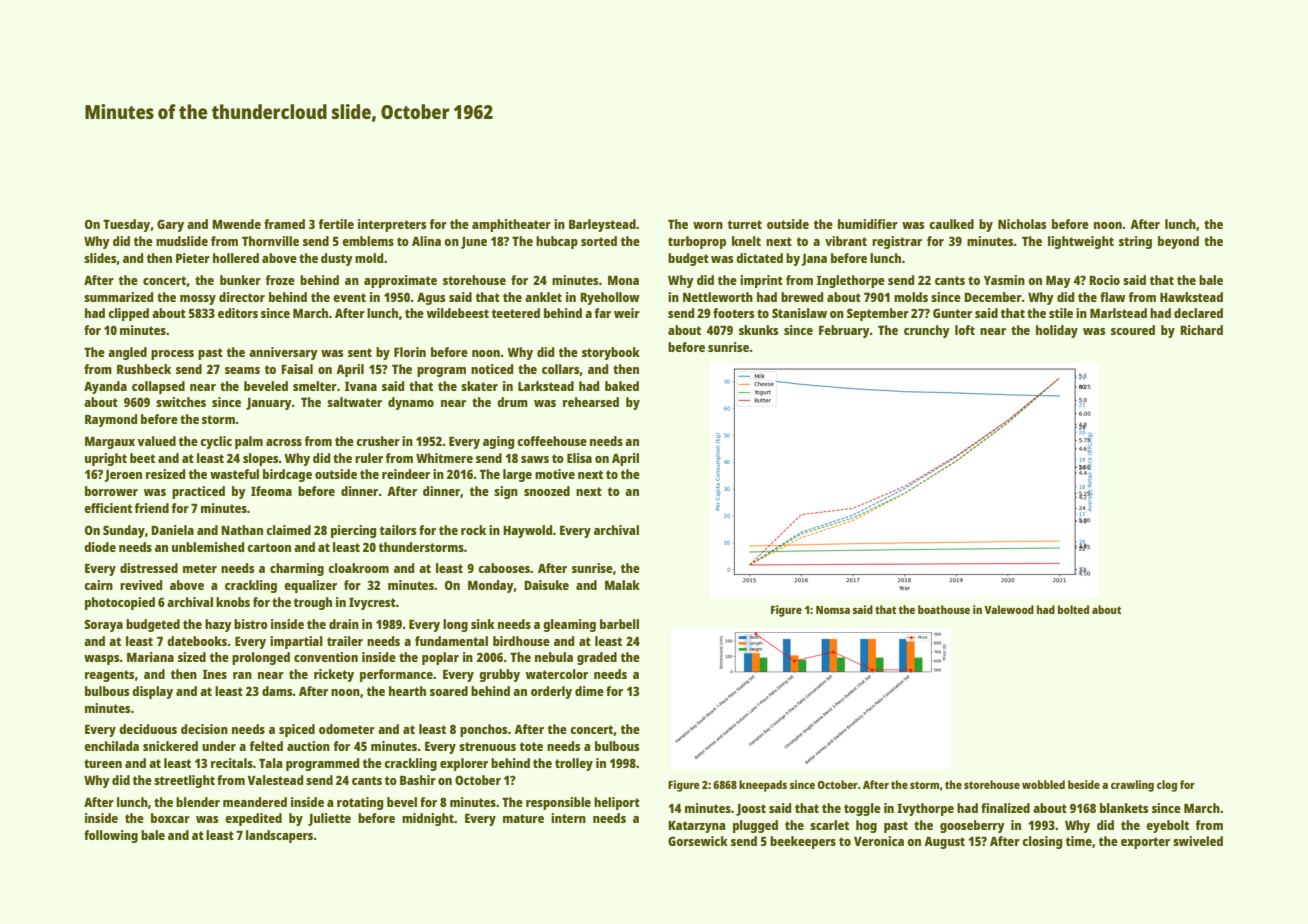 Image resolution: width=1308 pixels, height=924 pixels. What do you see at coordinates (103, 763) in the screenshot?
I see `tureen` at bounding box center [103, 763].
